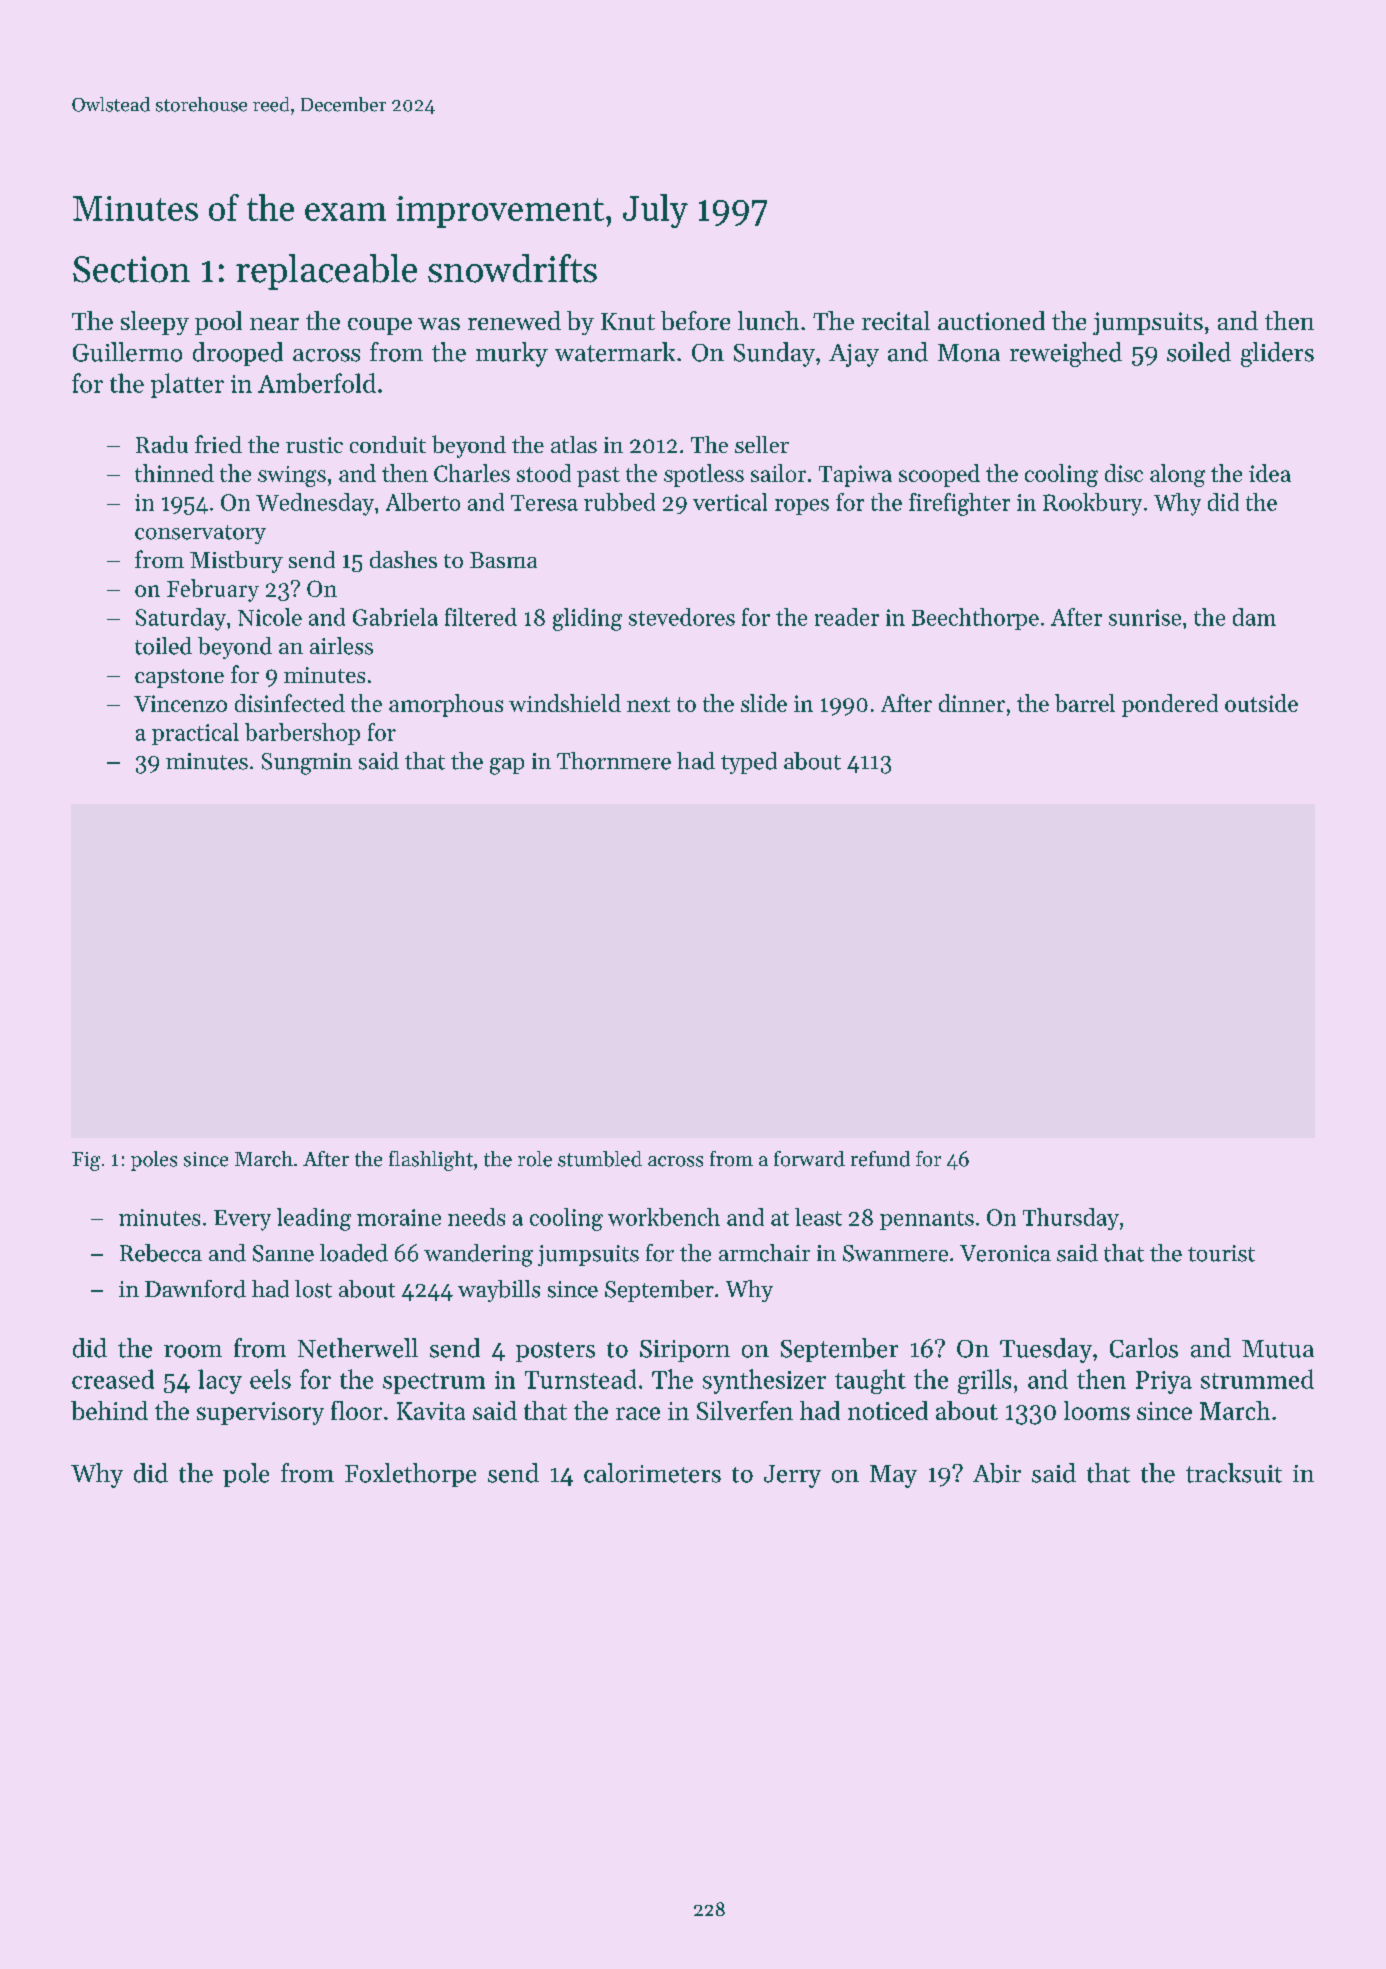  What do you see at coordinates (260, 1413) in the screenshot?
I see `supervisory` at bounding box center [260, 1413].
